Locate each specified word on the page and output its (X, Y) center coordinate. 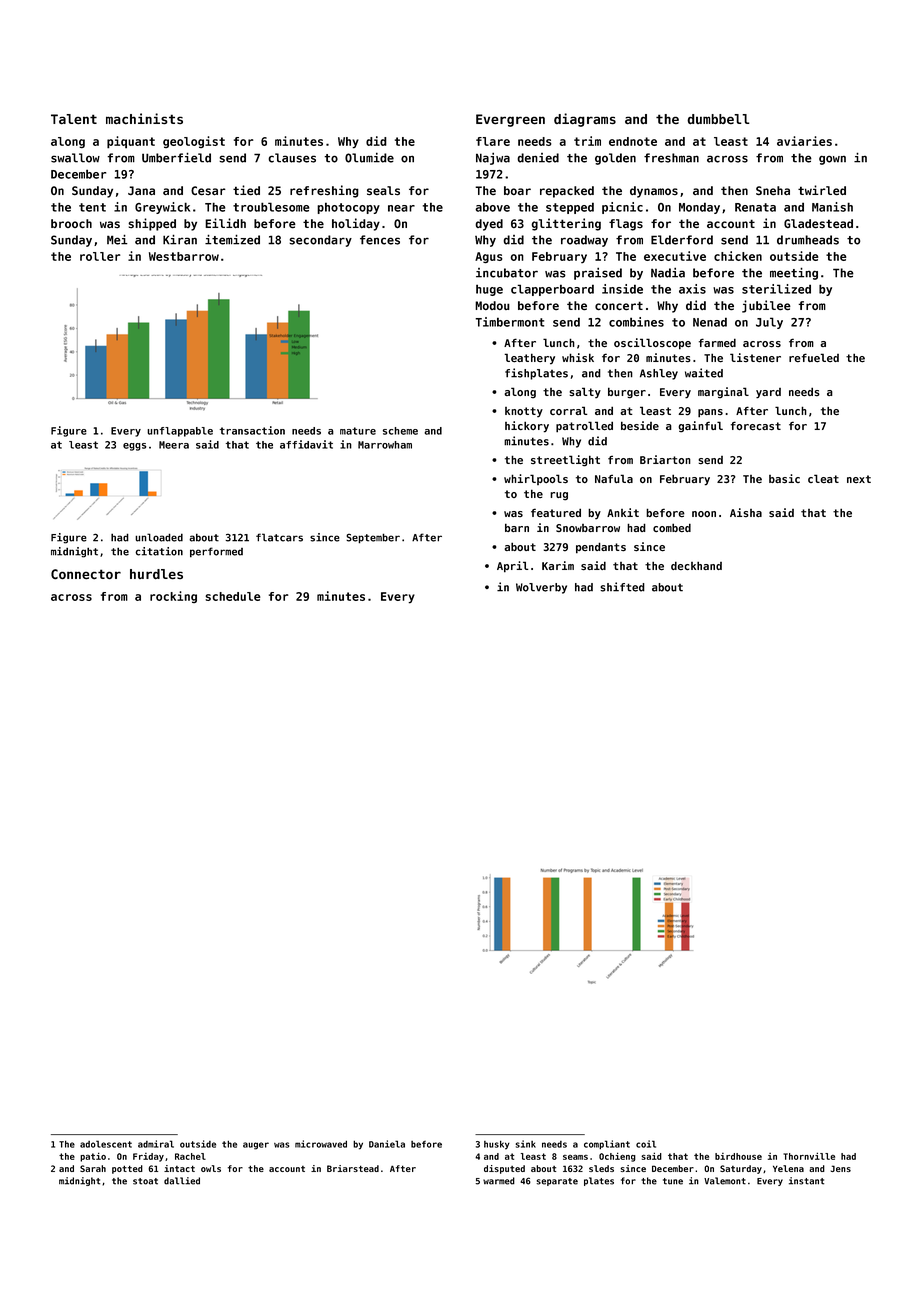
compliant (607, 1145)
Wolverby (541, 588)
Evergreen (510, 120)
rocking (173, 597)
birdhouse (738, 1156)
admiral (156, 1144)
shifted (622, 587)
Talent (74, 119)
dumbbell (718, 119)
